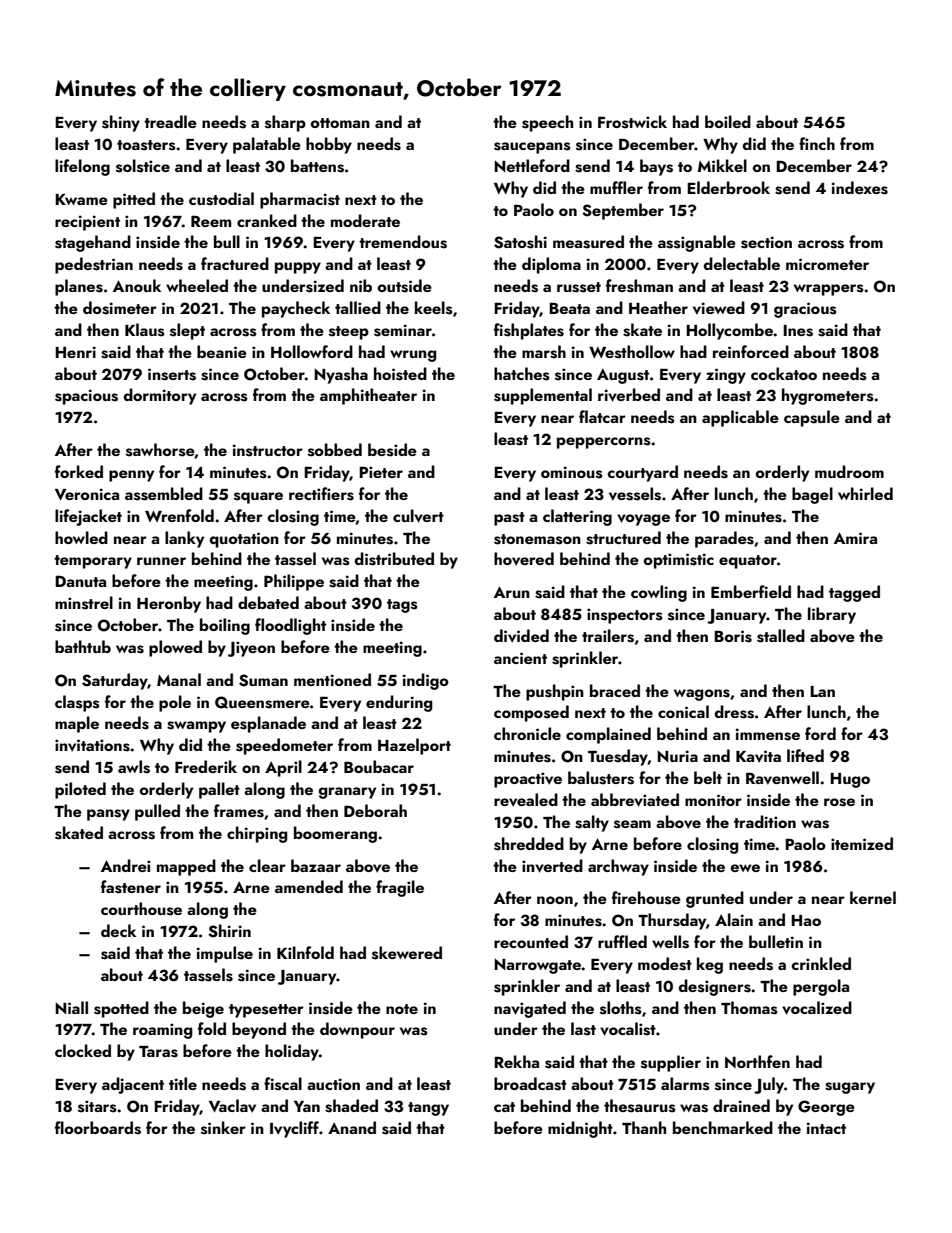  Describe the element at coordinates (285, 123) in the screenshot. I see `sharp` at that location.
